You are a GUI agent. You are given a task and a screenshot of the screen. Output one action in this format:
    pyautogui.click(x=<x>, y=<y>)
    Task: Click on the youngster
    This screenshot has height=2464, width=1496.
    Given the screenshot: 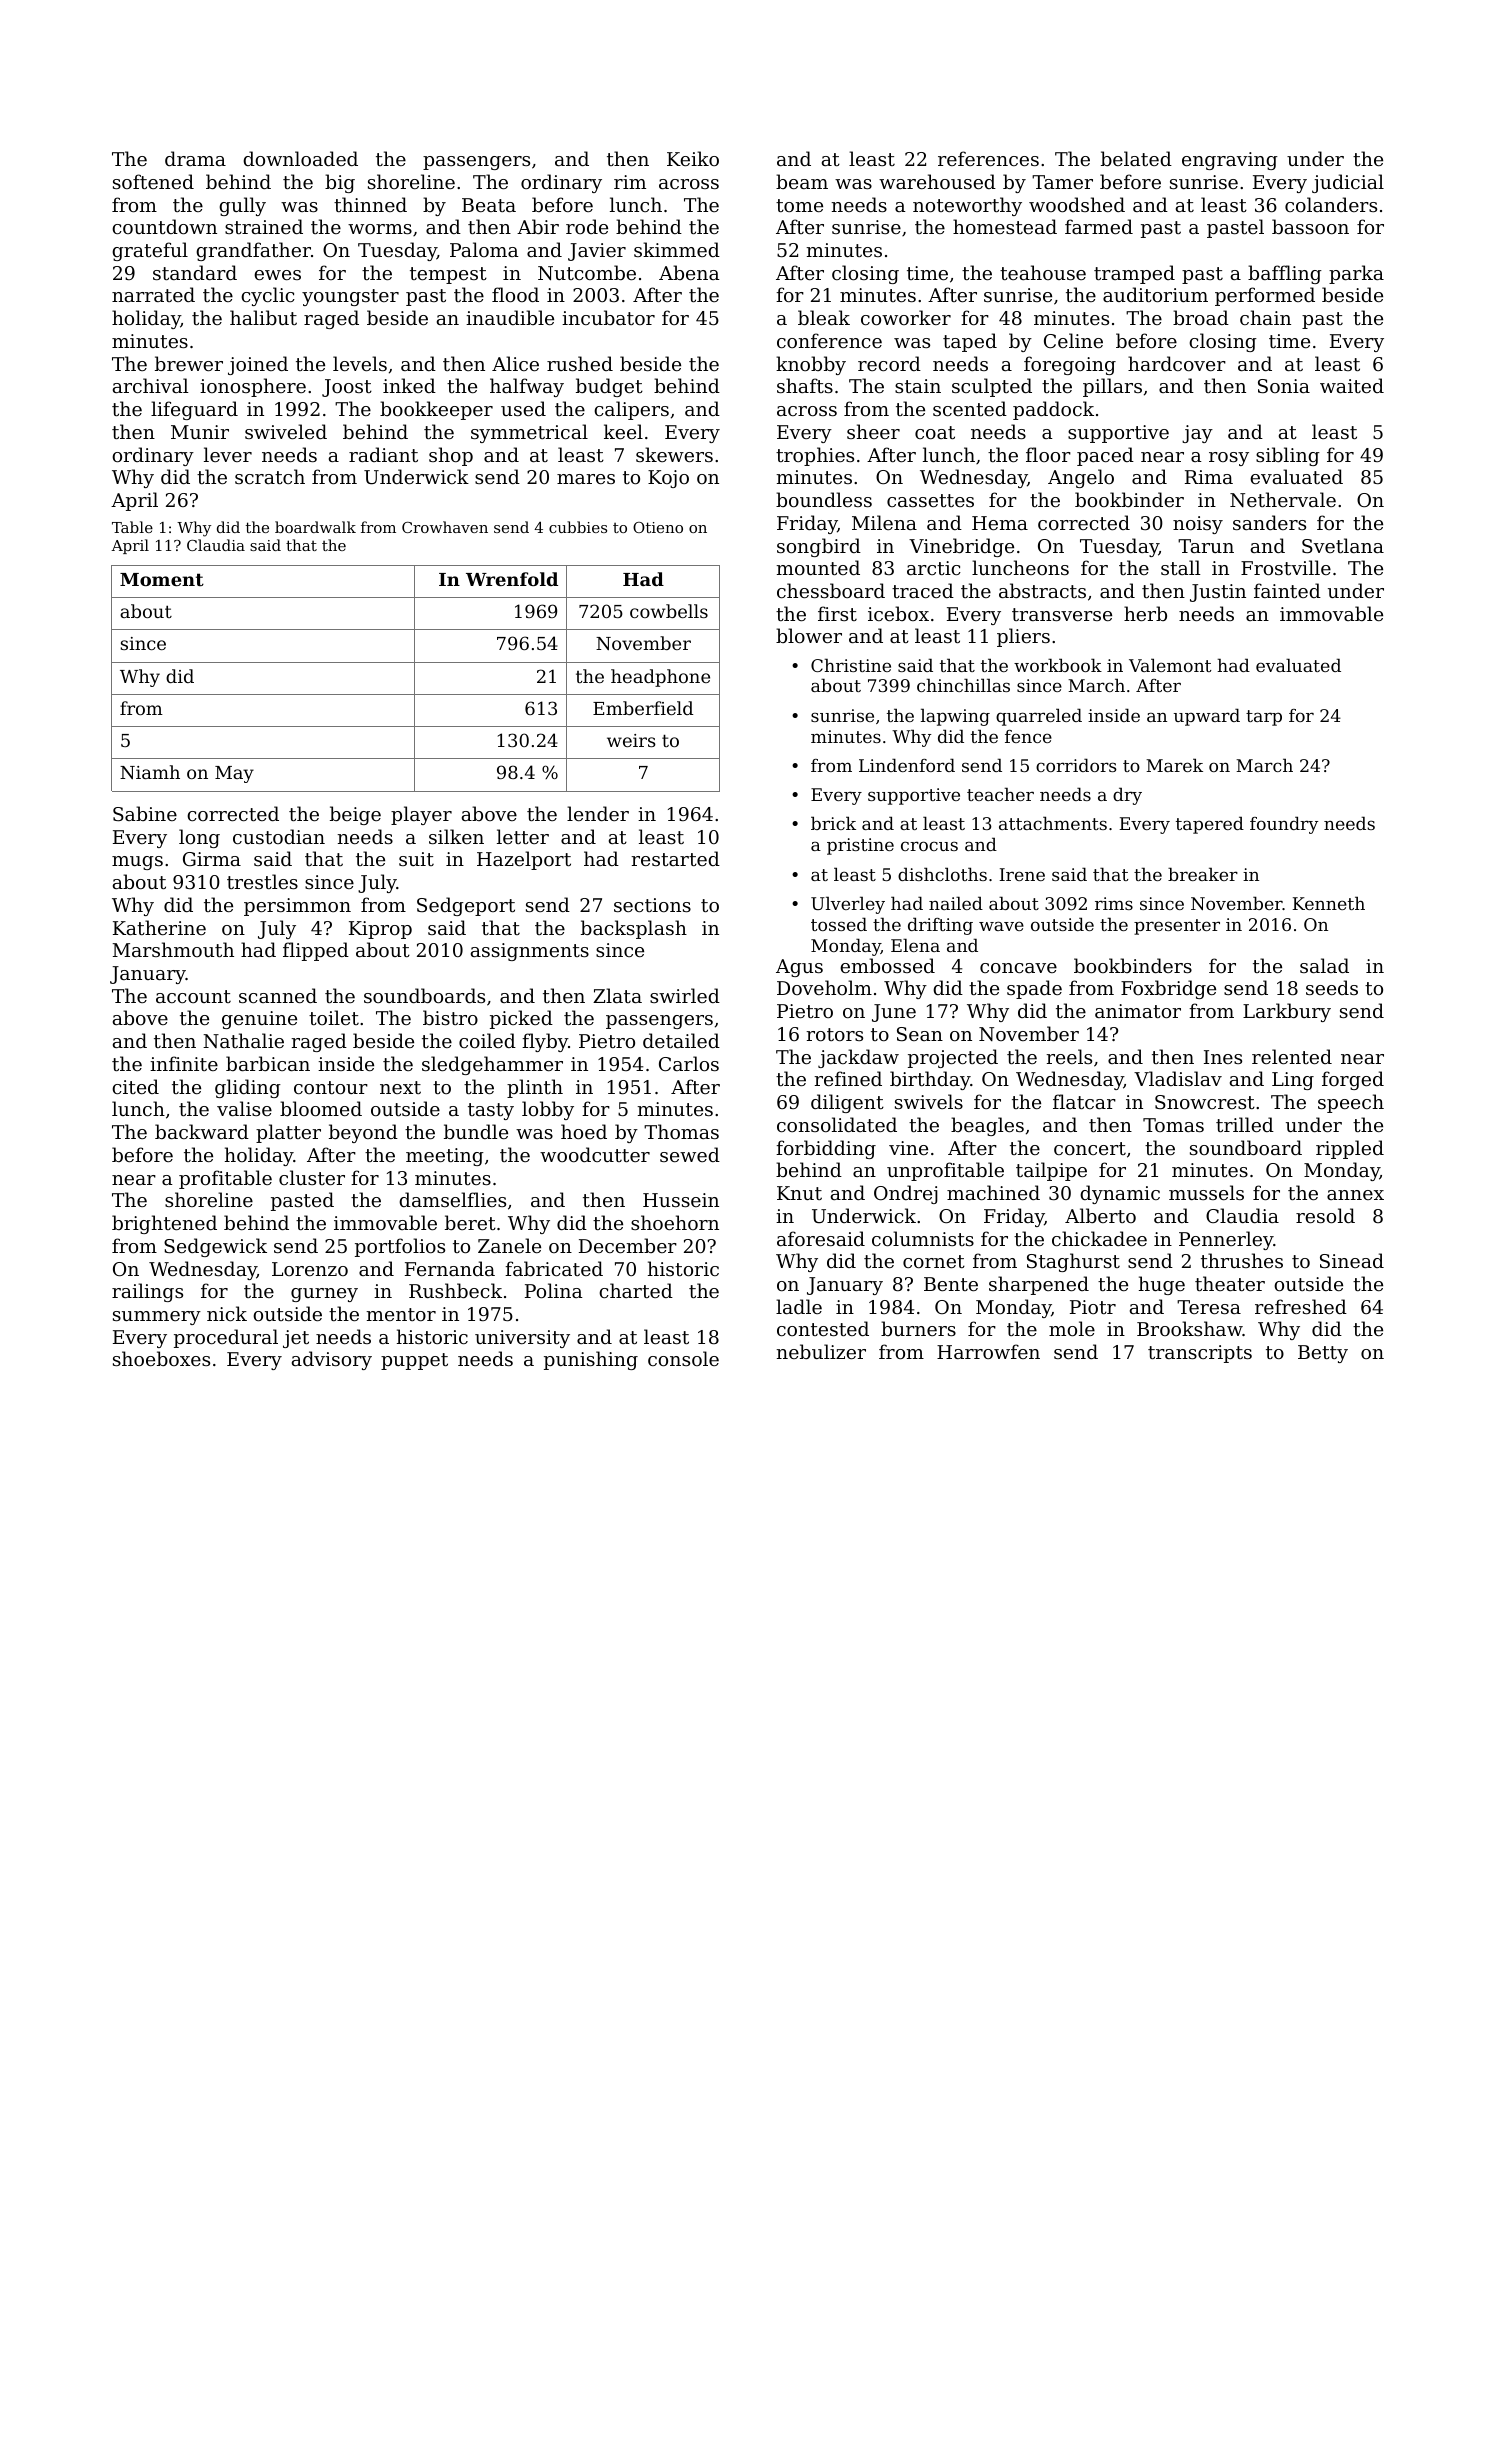 What is the action you would take?
    pyautogui.click(x=350, y=297)
